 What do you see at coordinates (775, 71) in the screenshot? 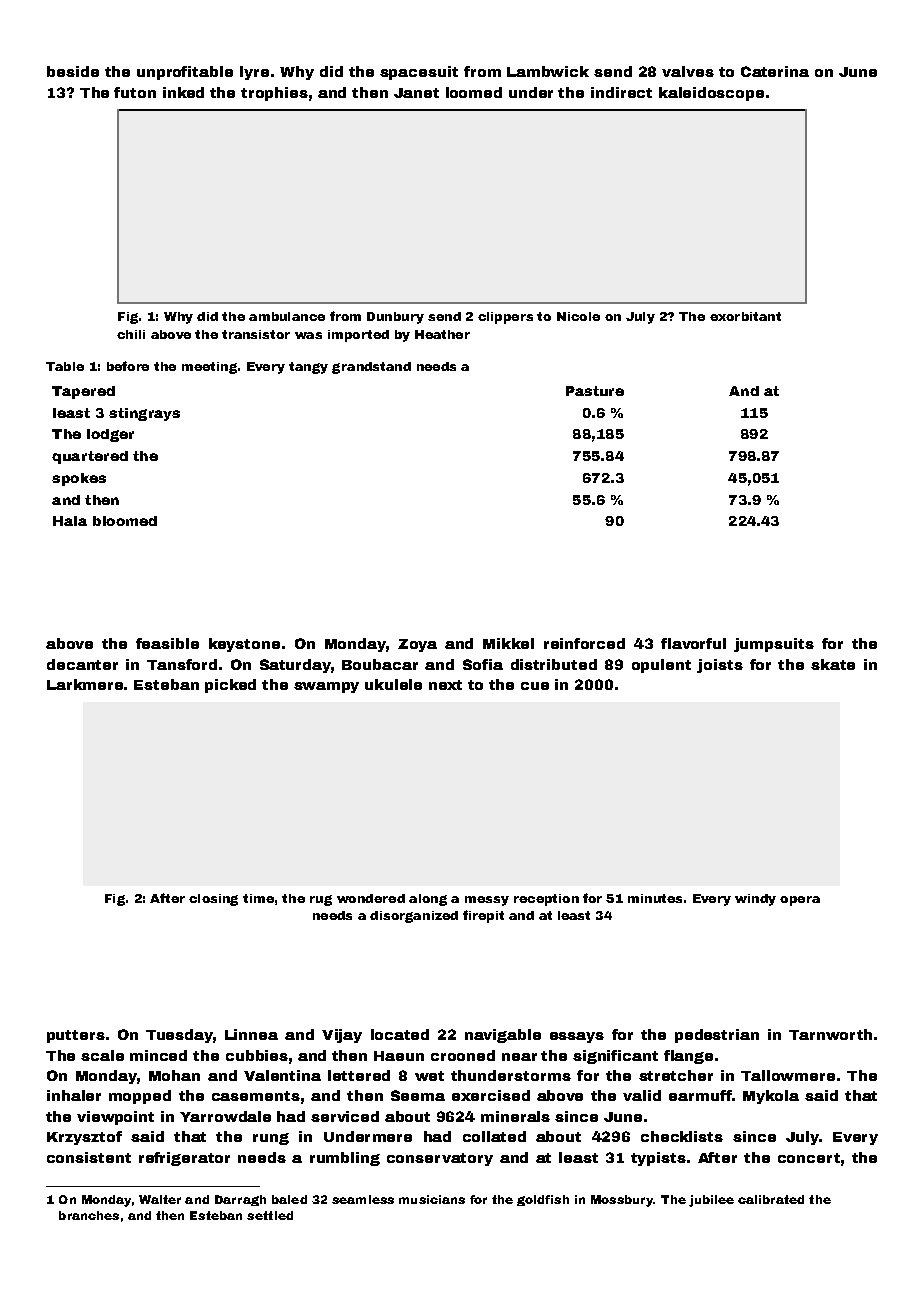
I see `Caterina` at bounding box center [775, 71].
